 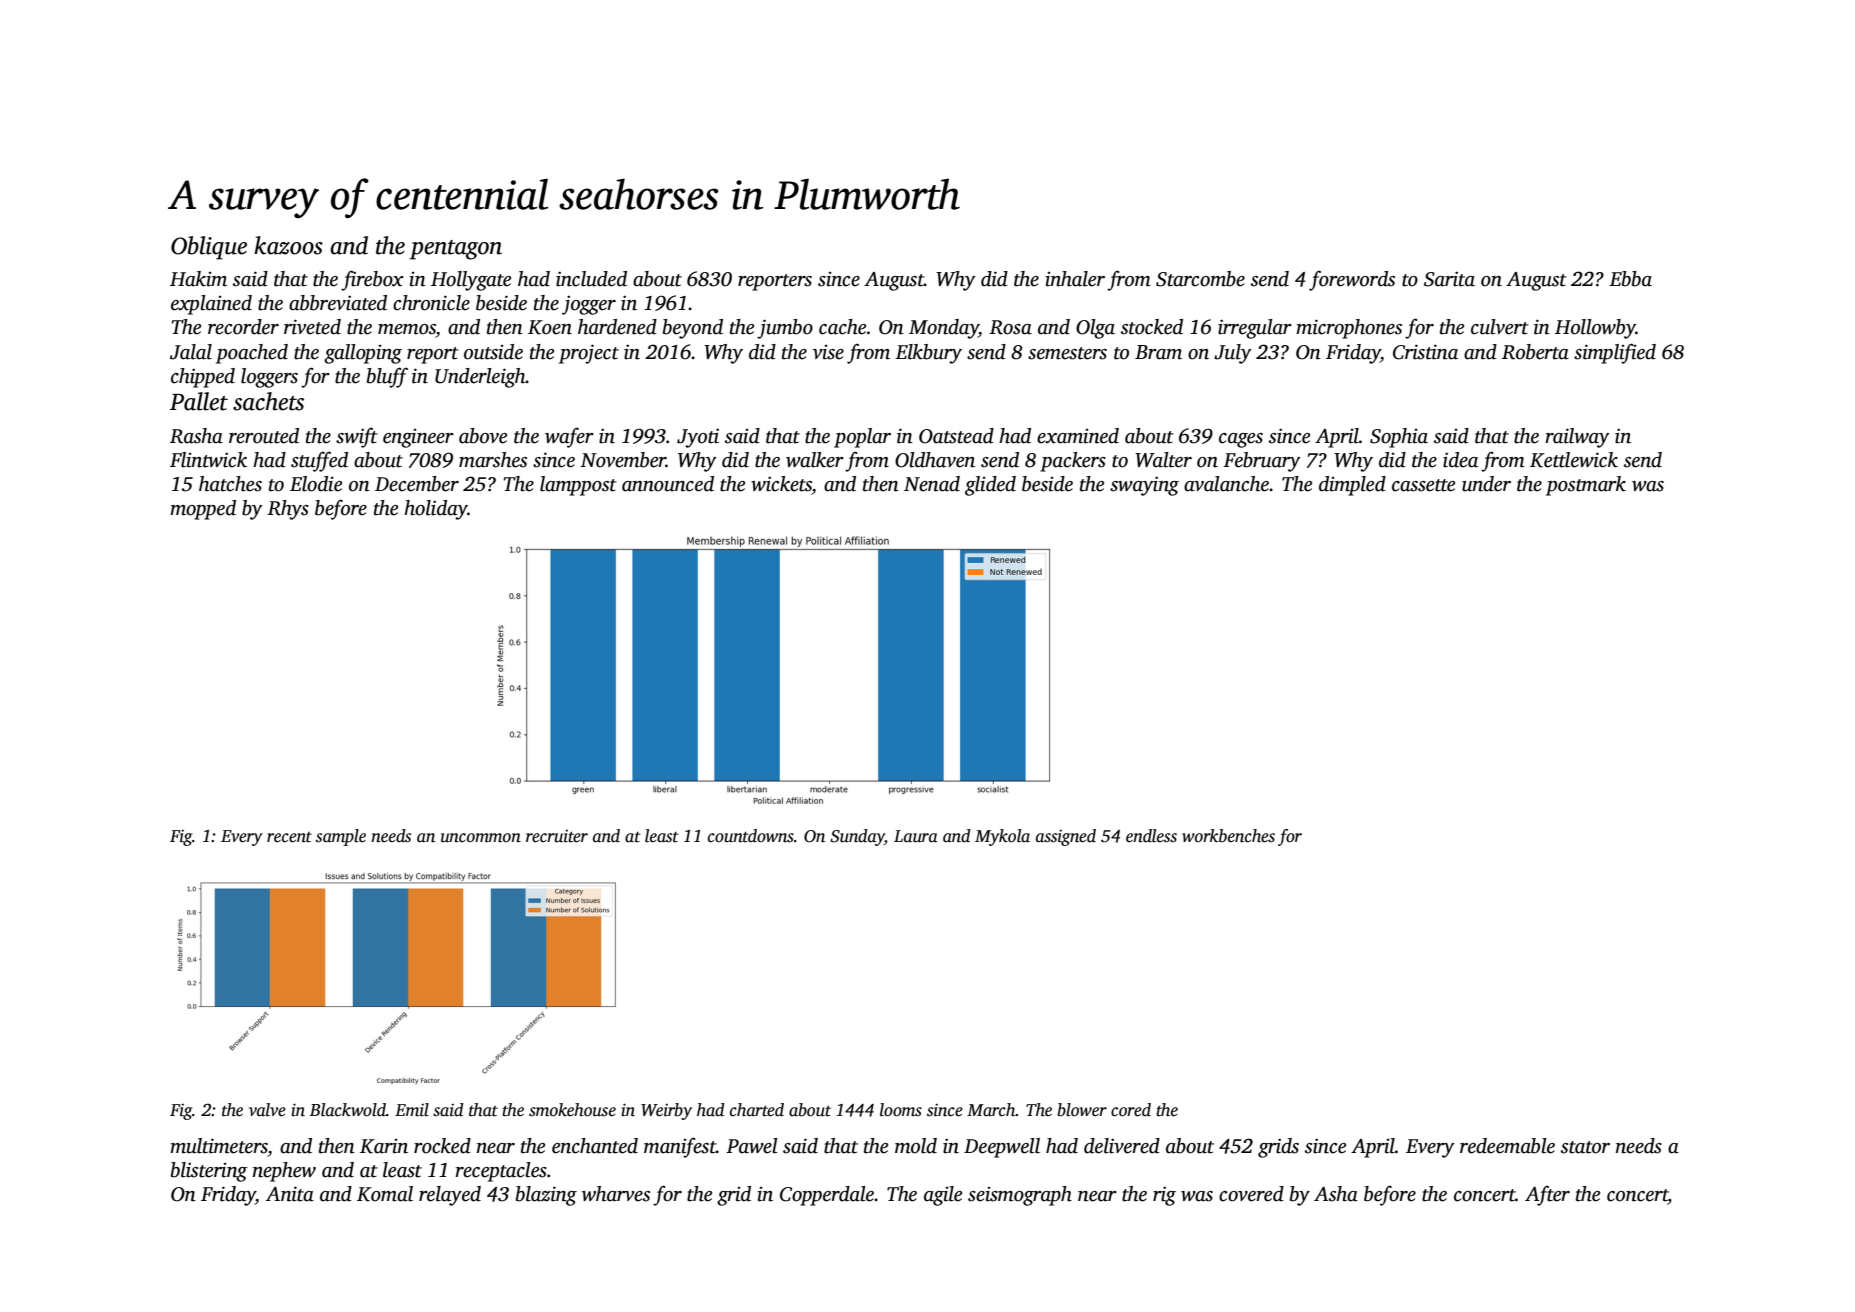 What do you see at coordinates (199, 401) in the image?
I see `Pallet` at bounding box center [199, 401].
